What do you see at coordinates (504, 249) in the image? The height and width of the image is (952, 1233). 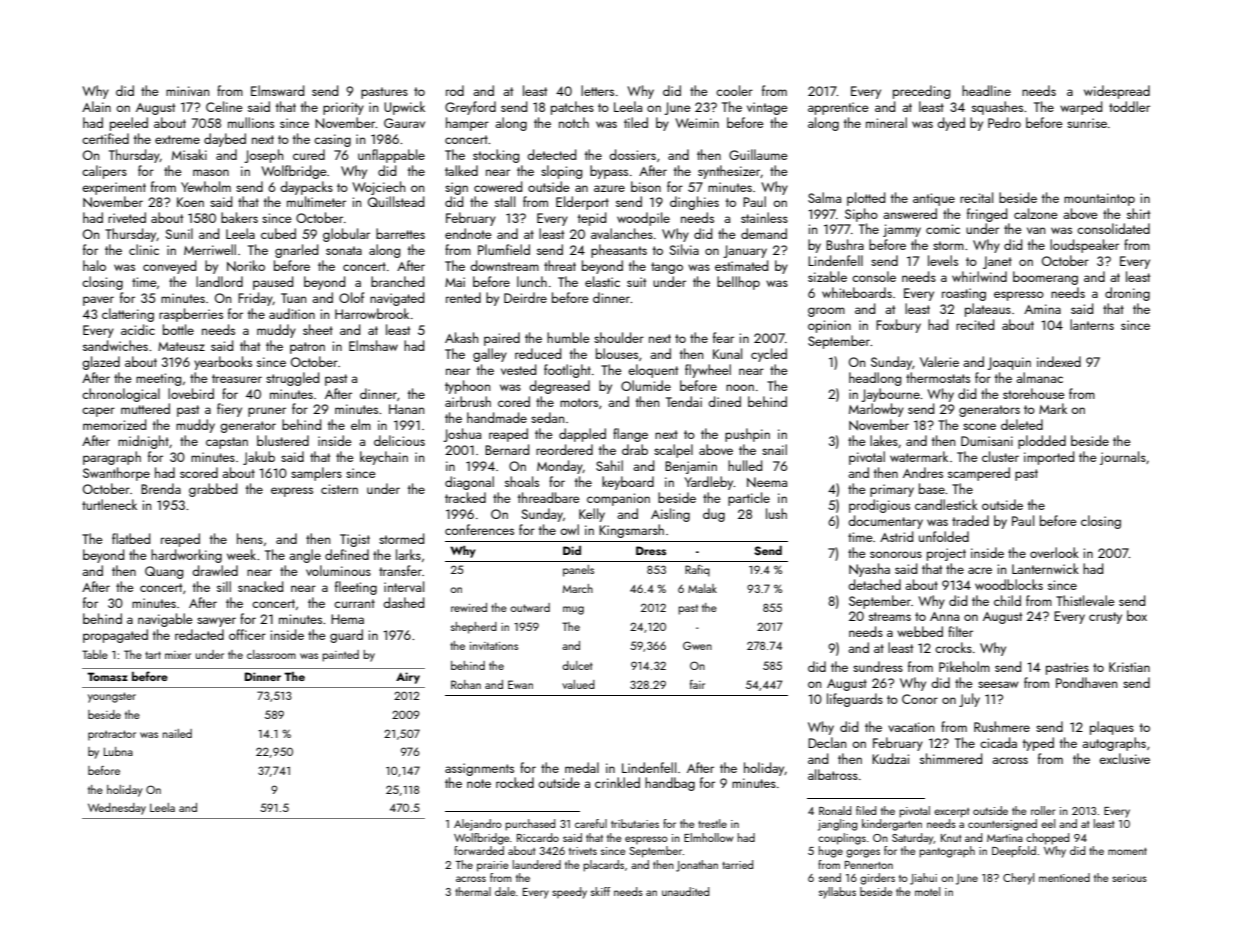 I see `Plumfield` at bounding box center [504, 249].
